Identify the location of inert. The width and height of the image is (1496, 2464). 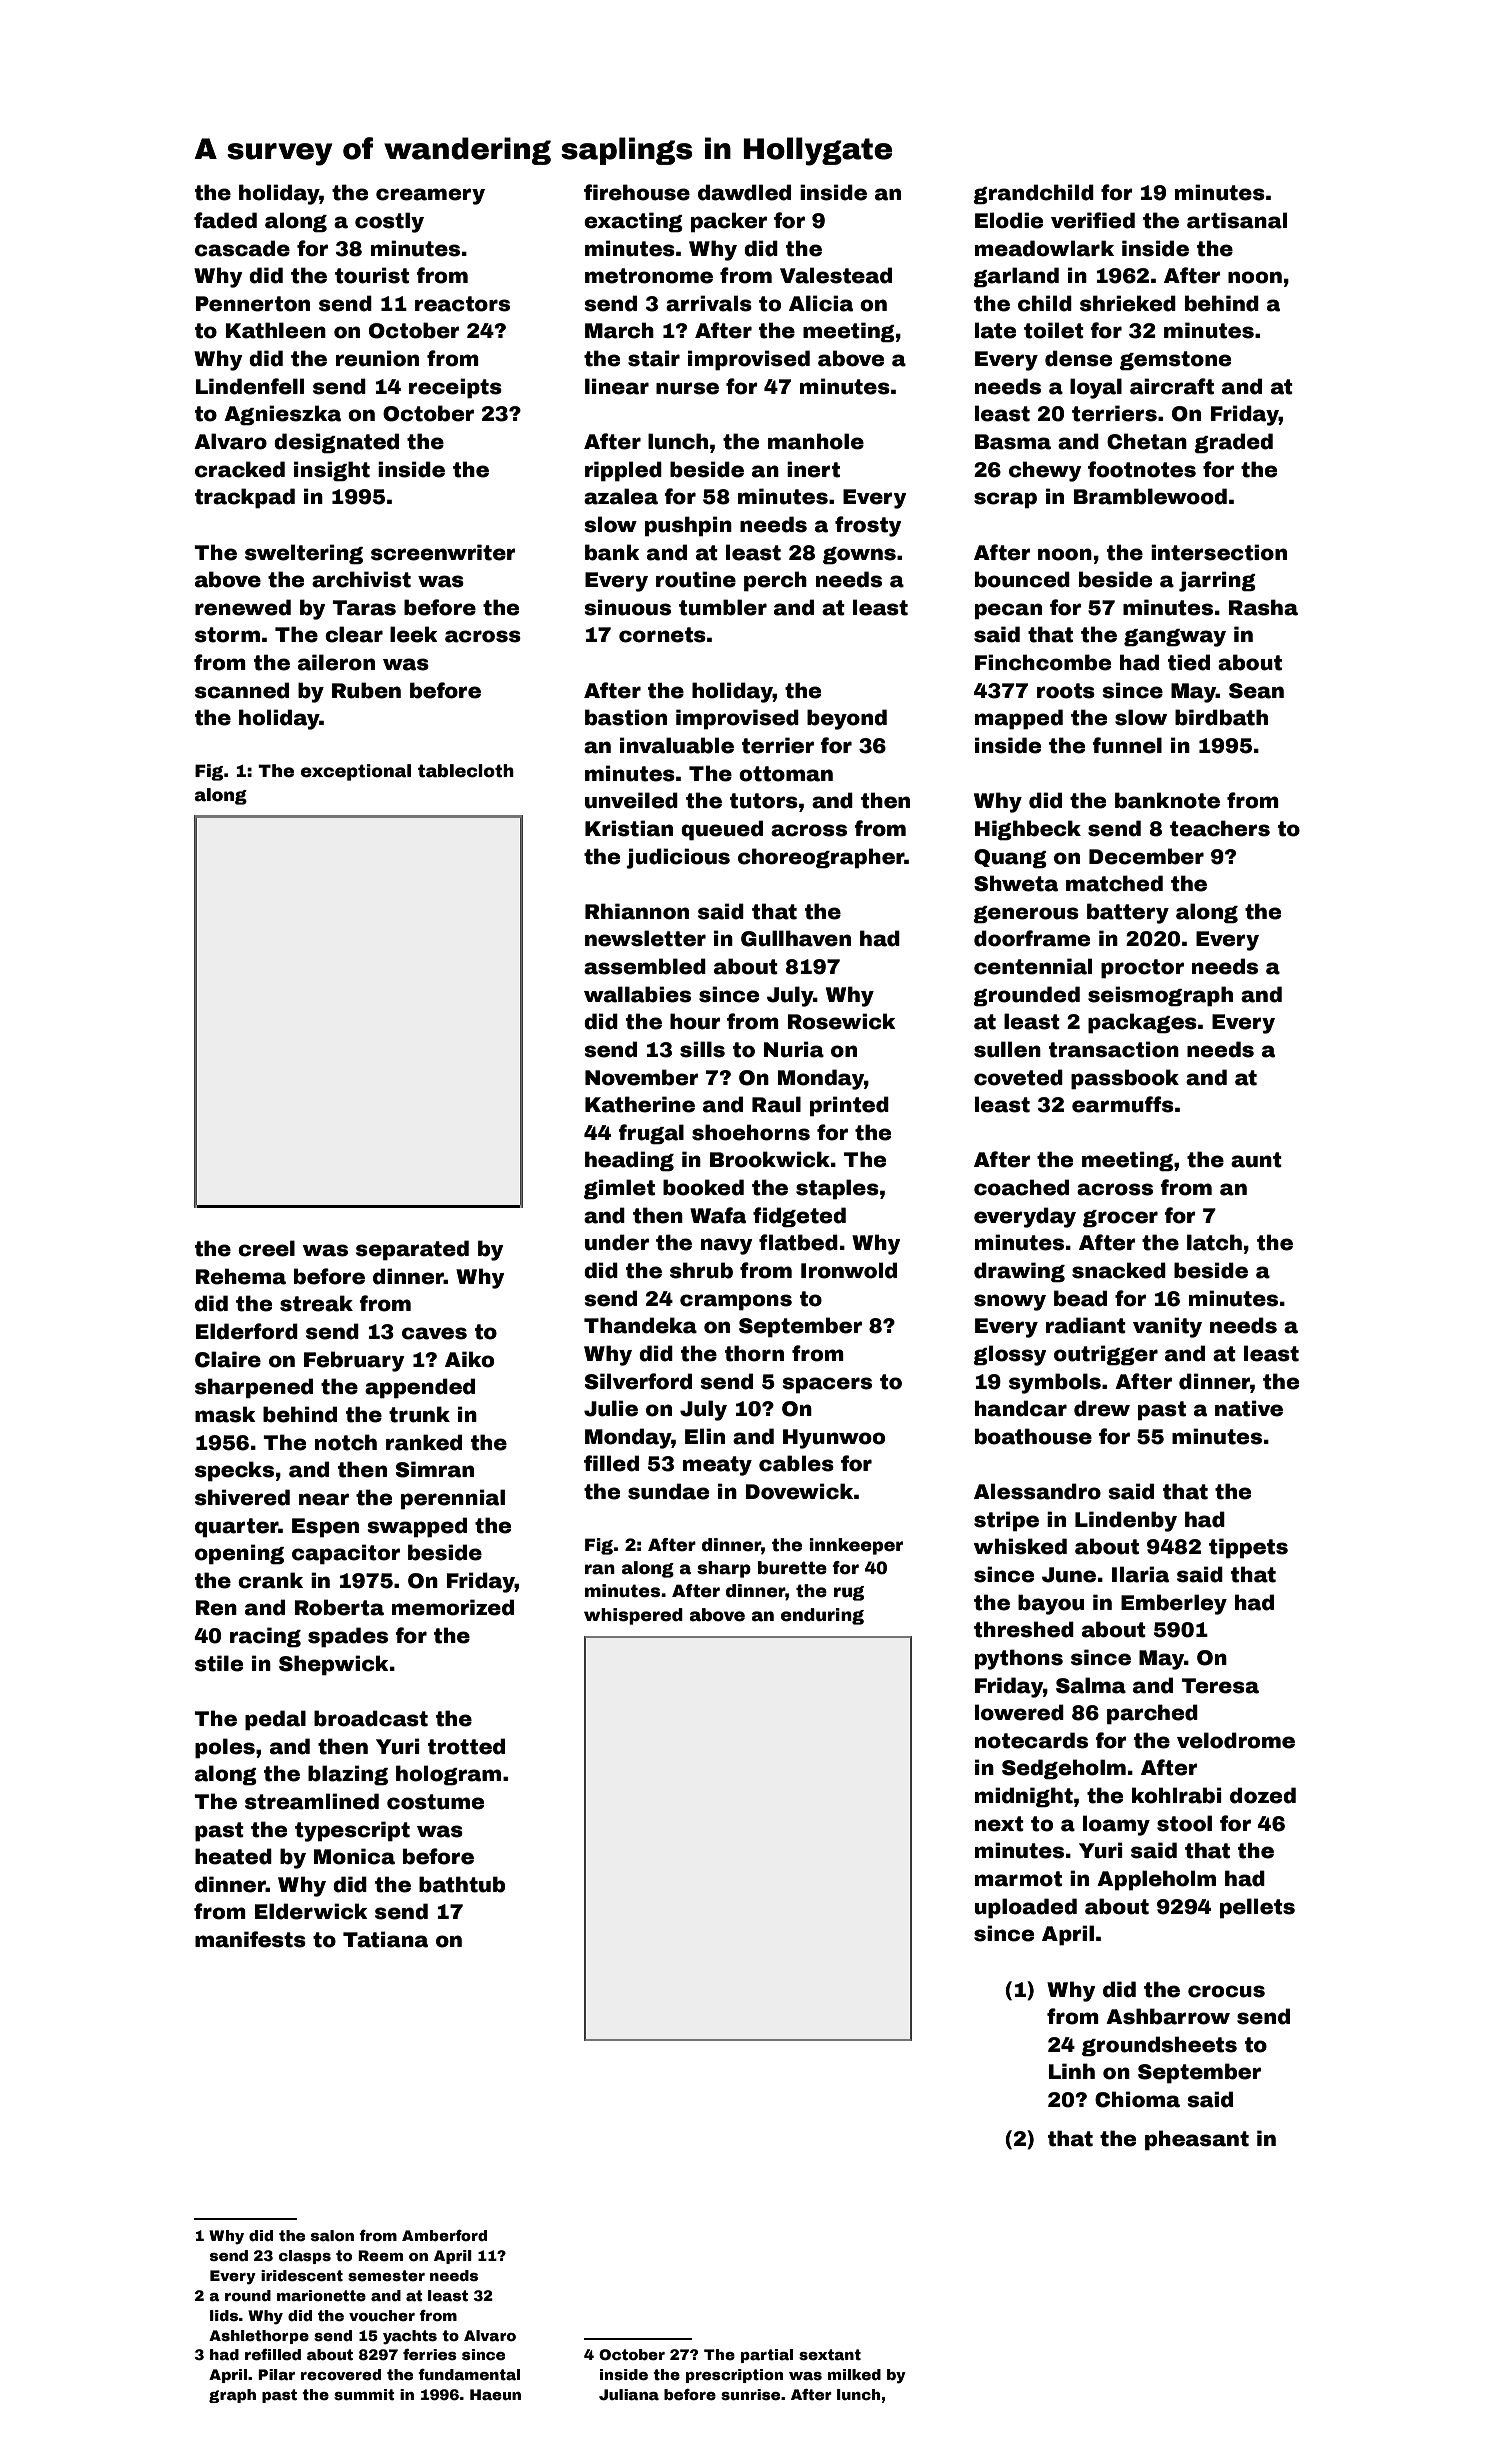
(813, 469).
